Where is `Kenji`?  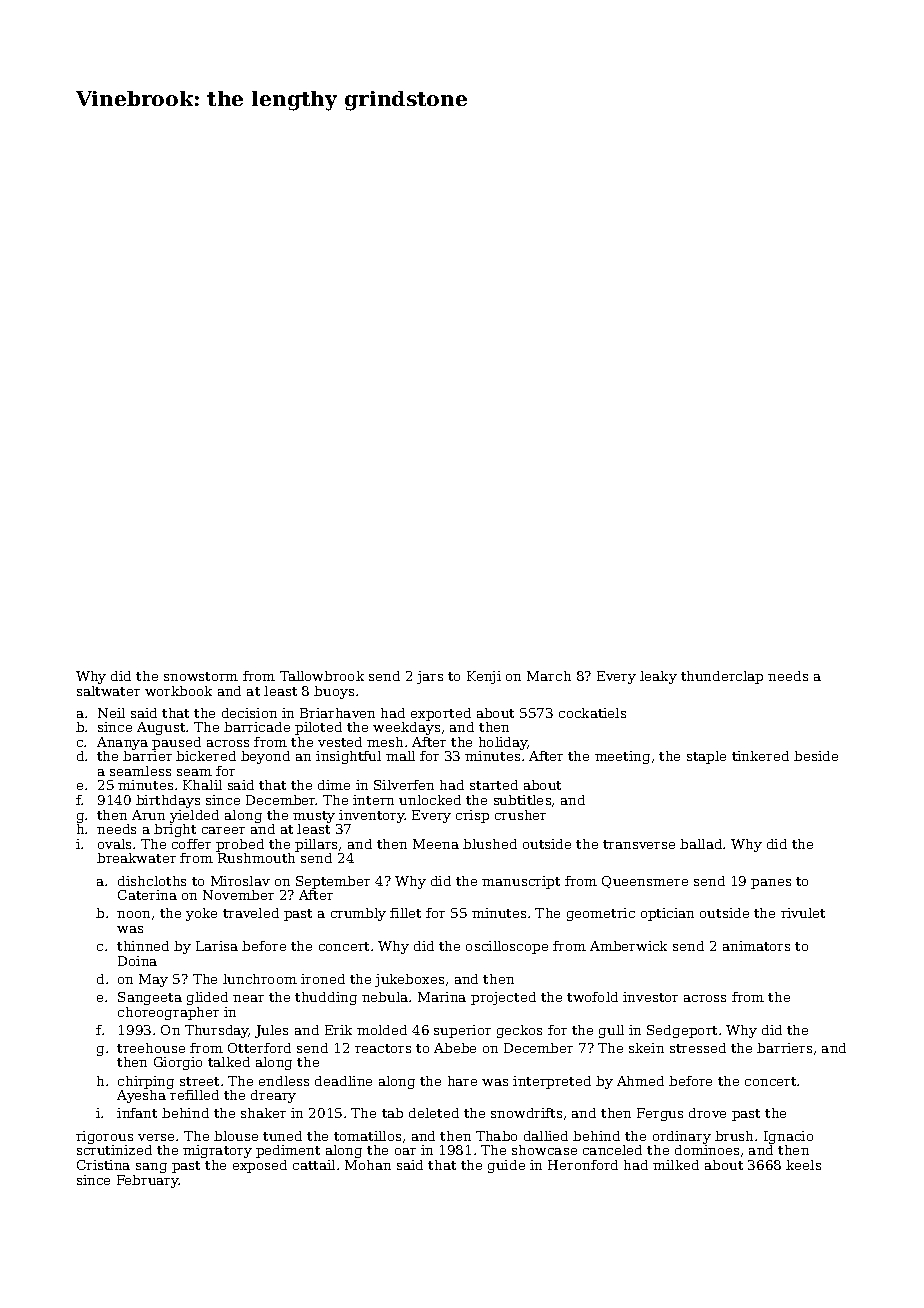
Kenji is located at coordinates (484, 677).
